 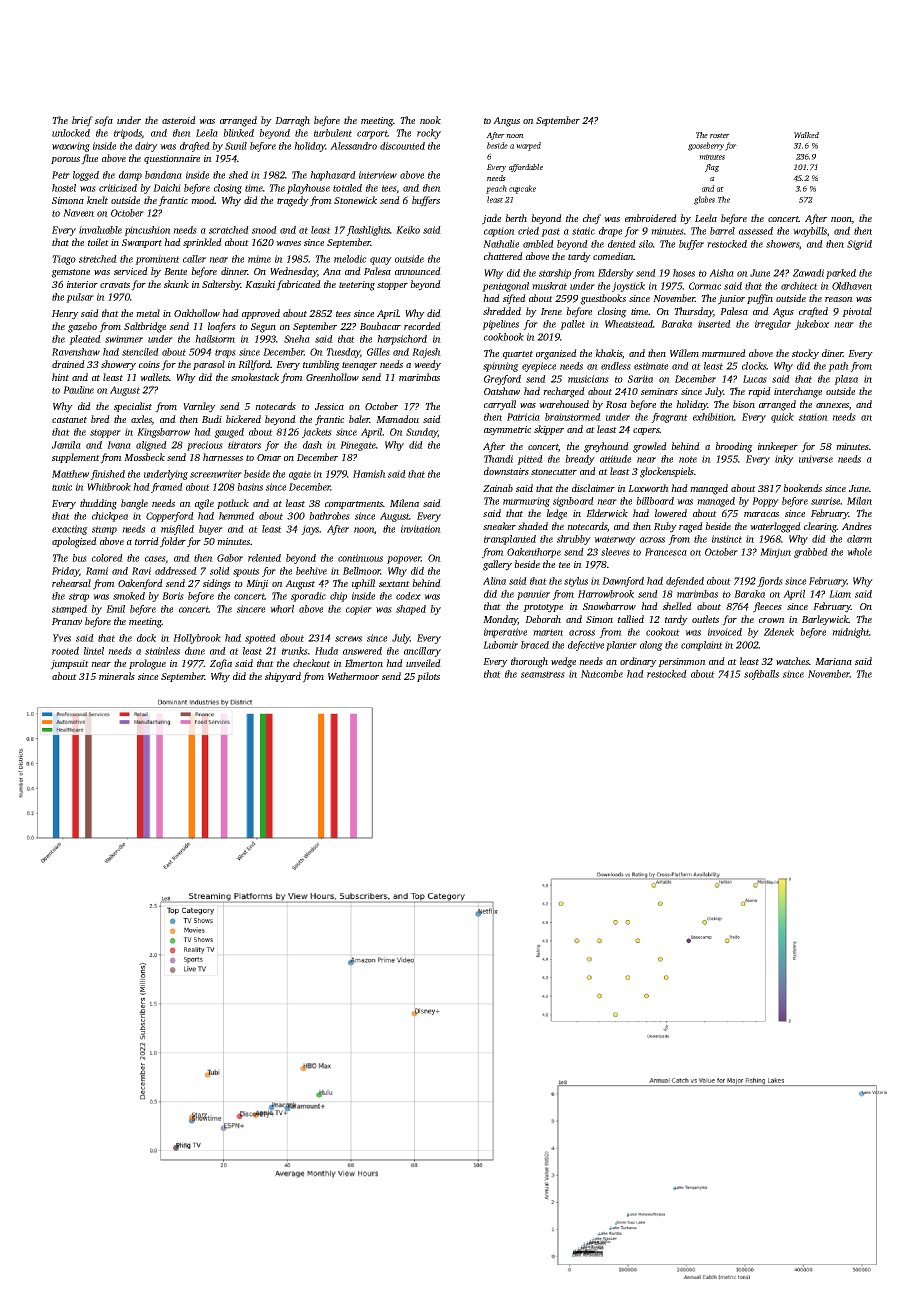 I want to click on screws, so click(x=348, y=639).
